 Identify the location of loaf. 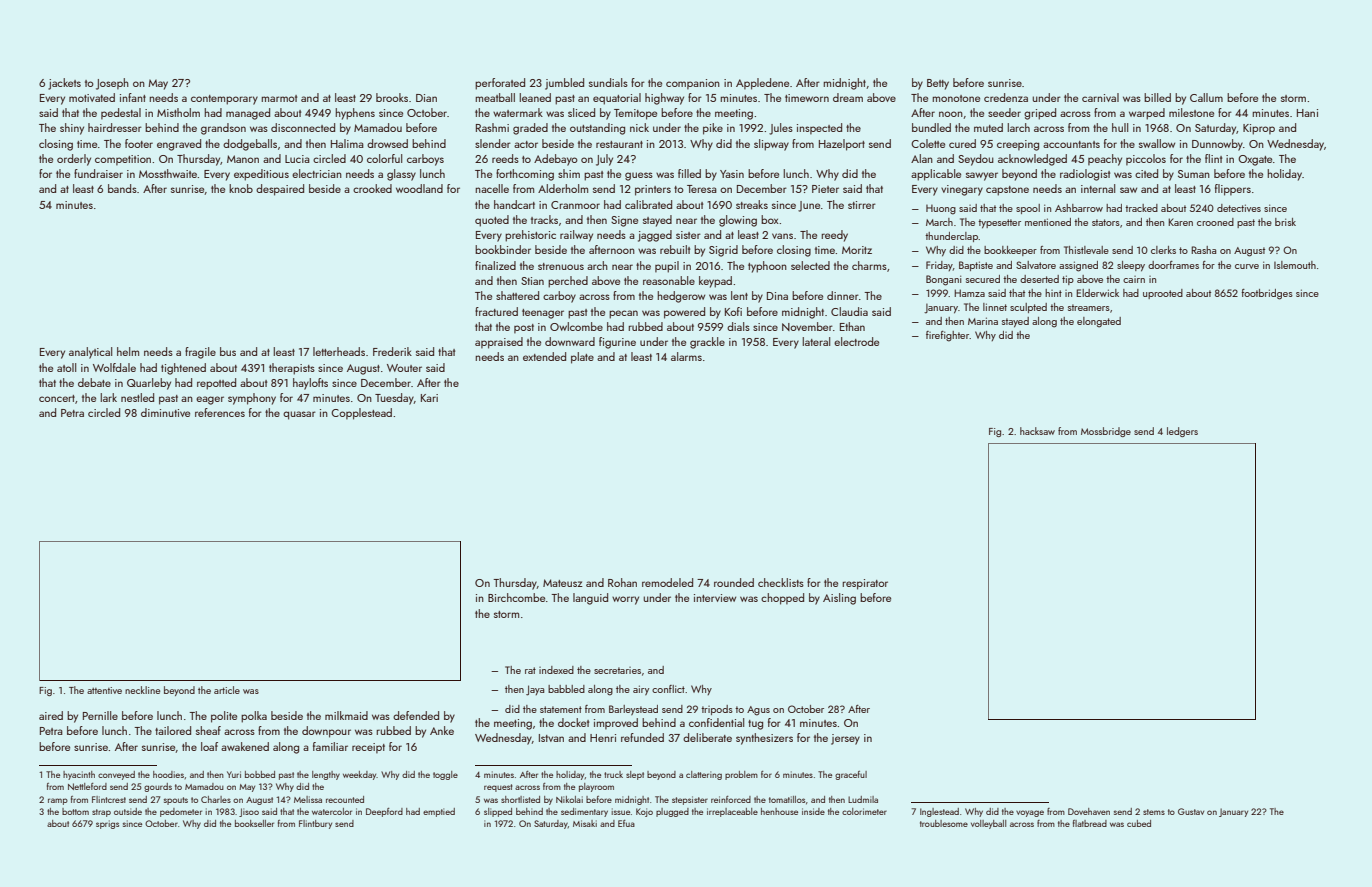
(209, 746).
